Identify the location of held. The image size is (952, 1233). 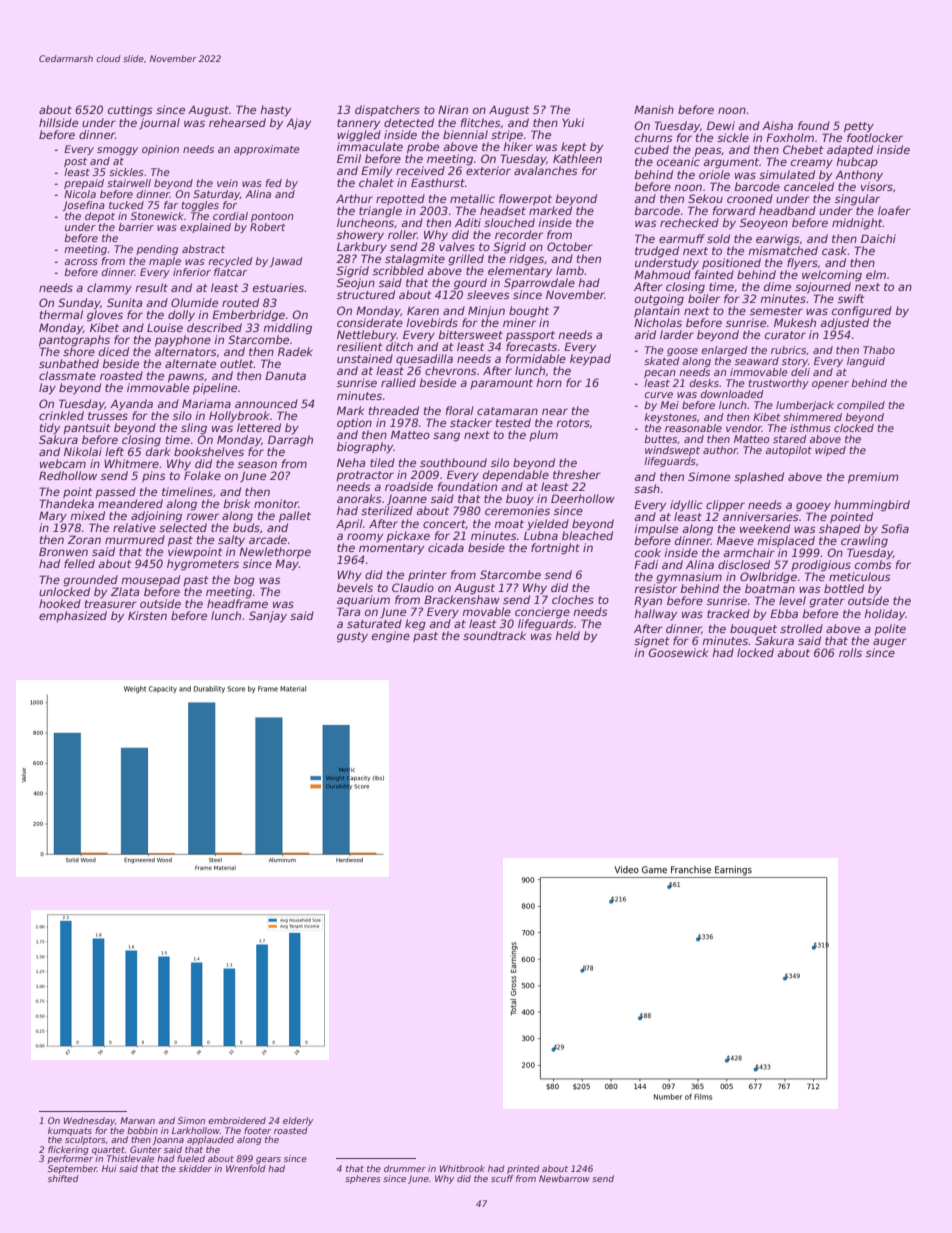
(567, 635).
